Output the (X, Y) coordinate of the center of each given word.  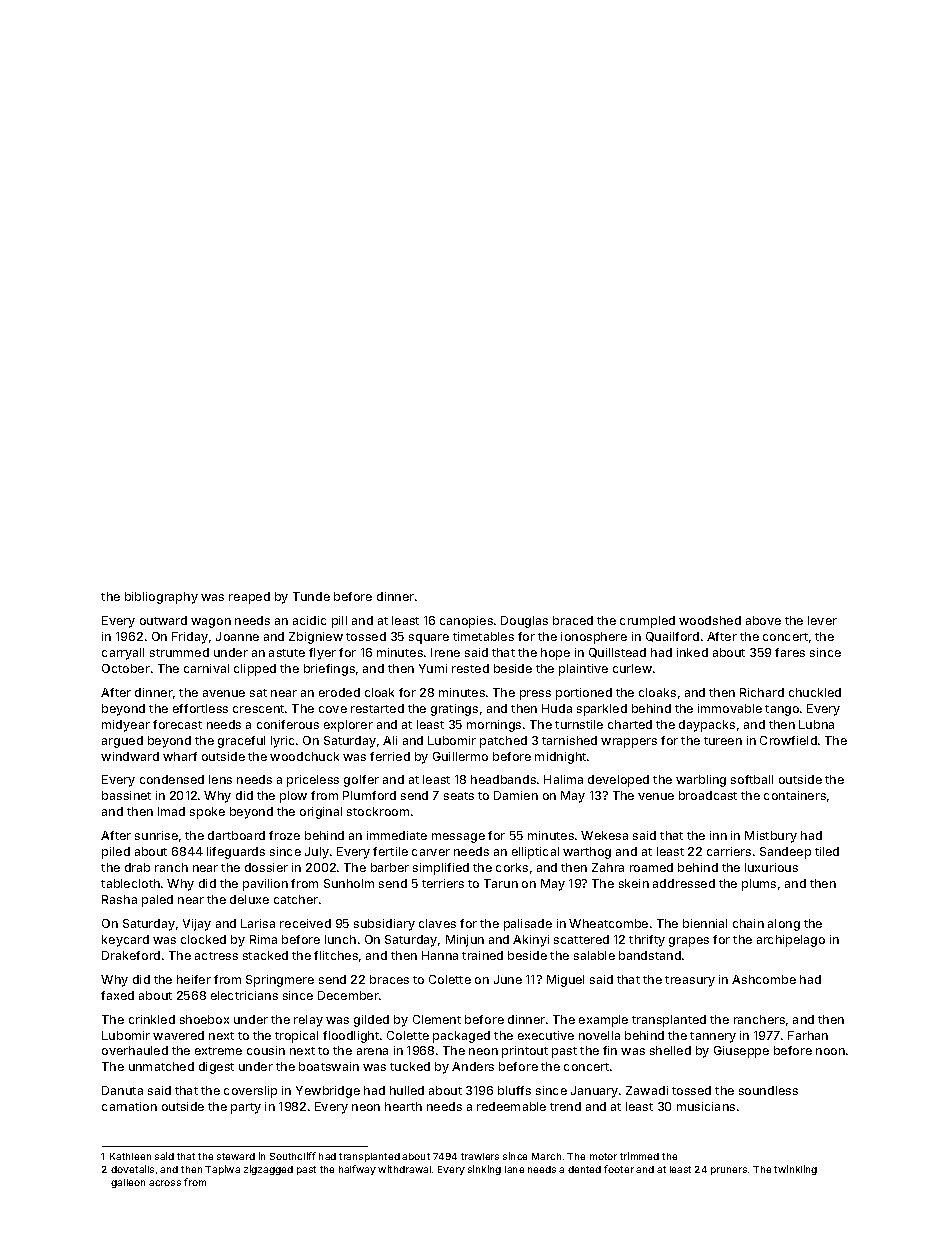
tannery (713, 1037)
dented (584, 1169)
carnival (206, 668)
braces (389, 979)
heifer (194, 979)
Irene (445, 652)
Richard (762, 692)
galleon (128, 1183)
